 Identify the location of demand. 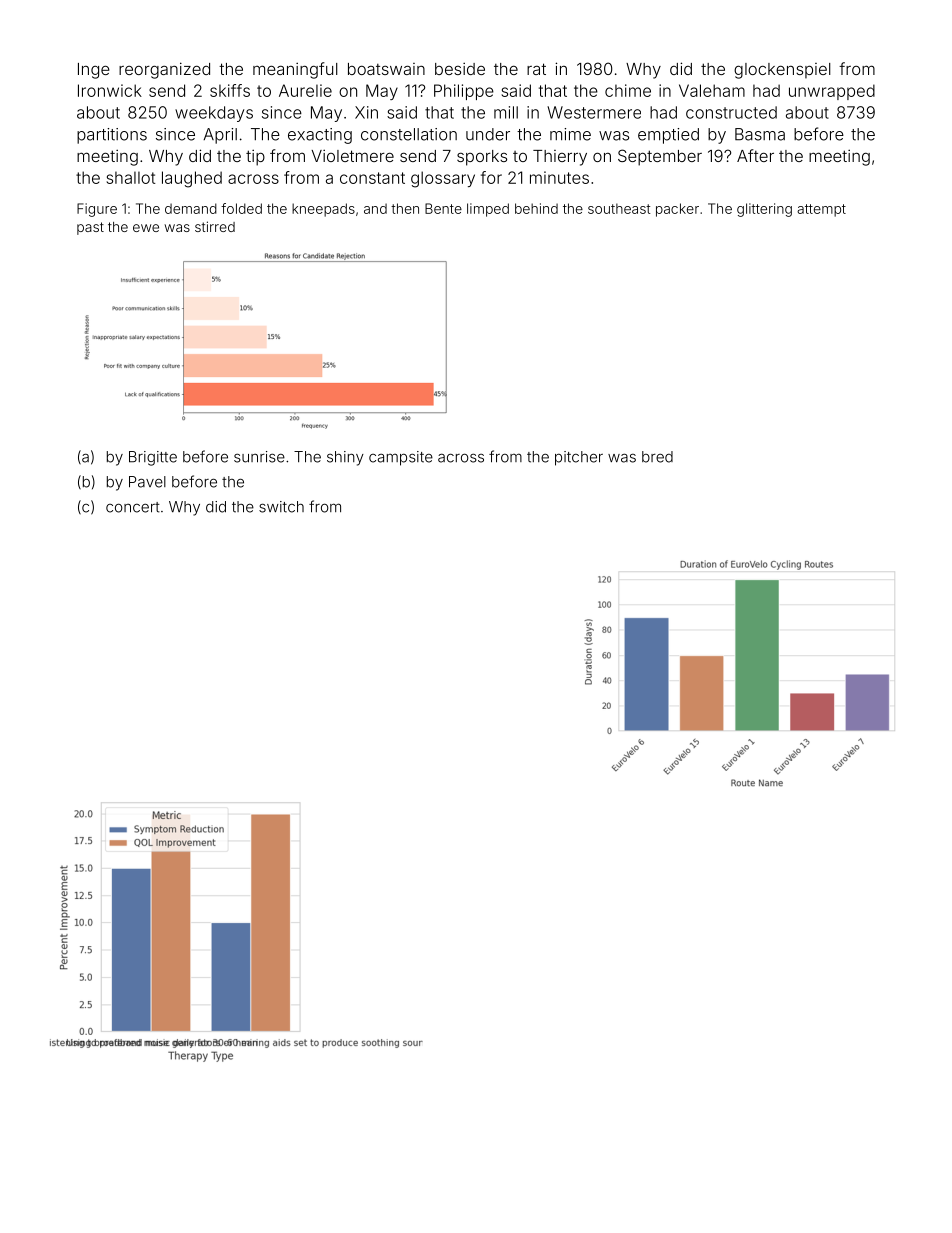
(191, 208).
